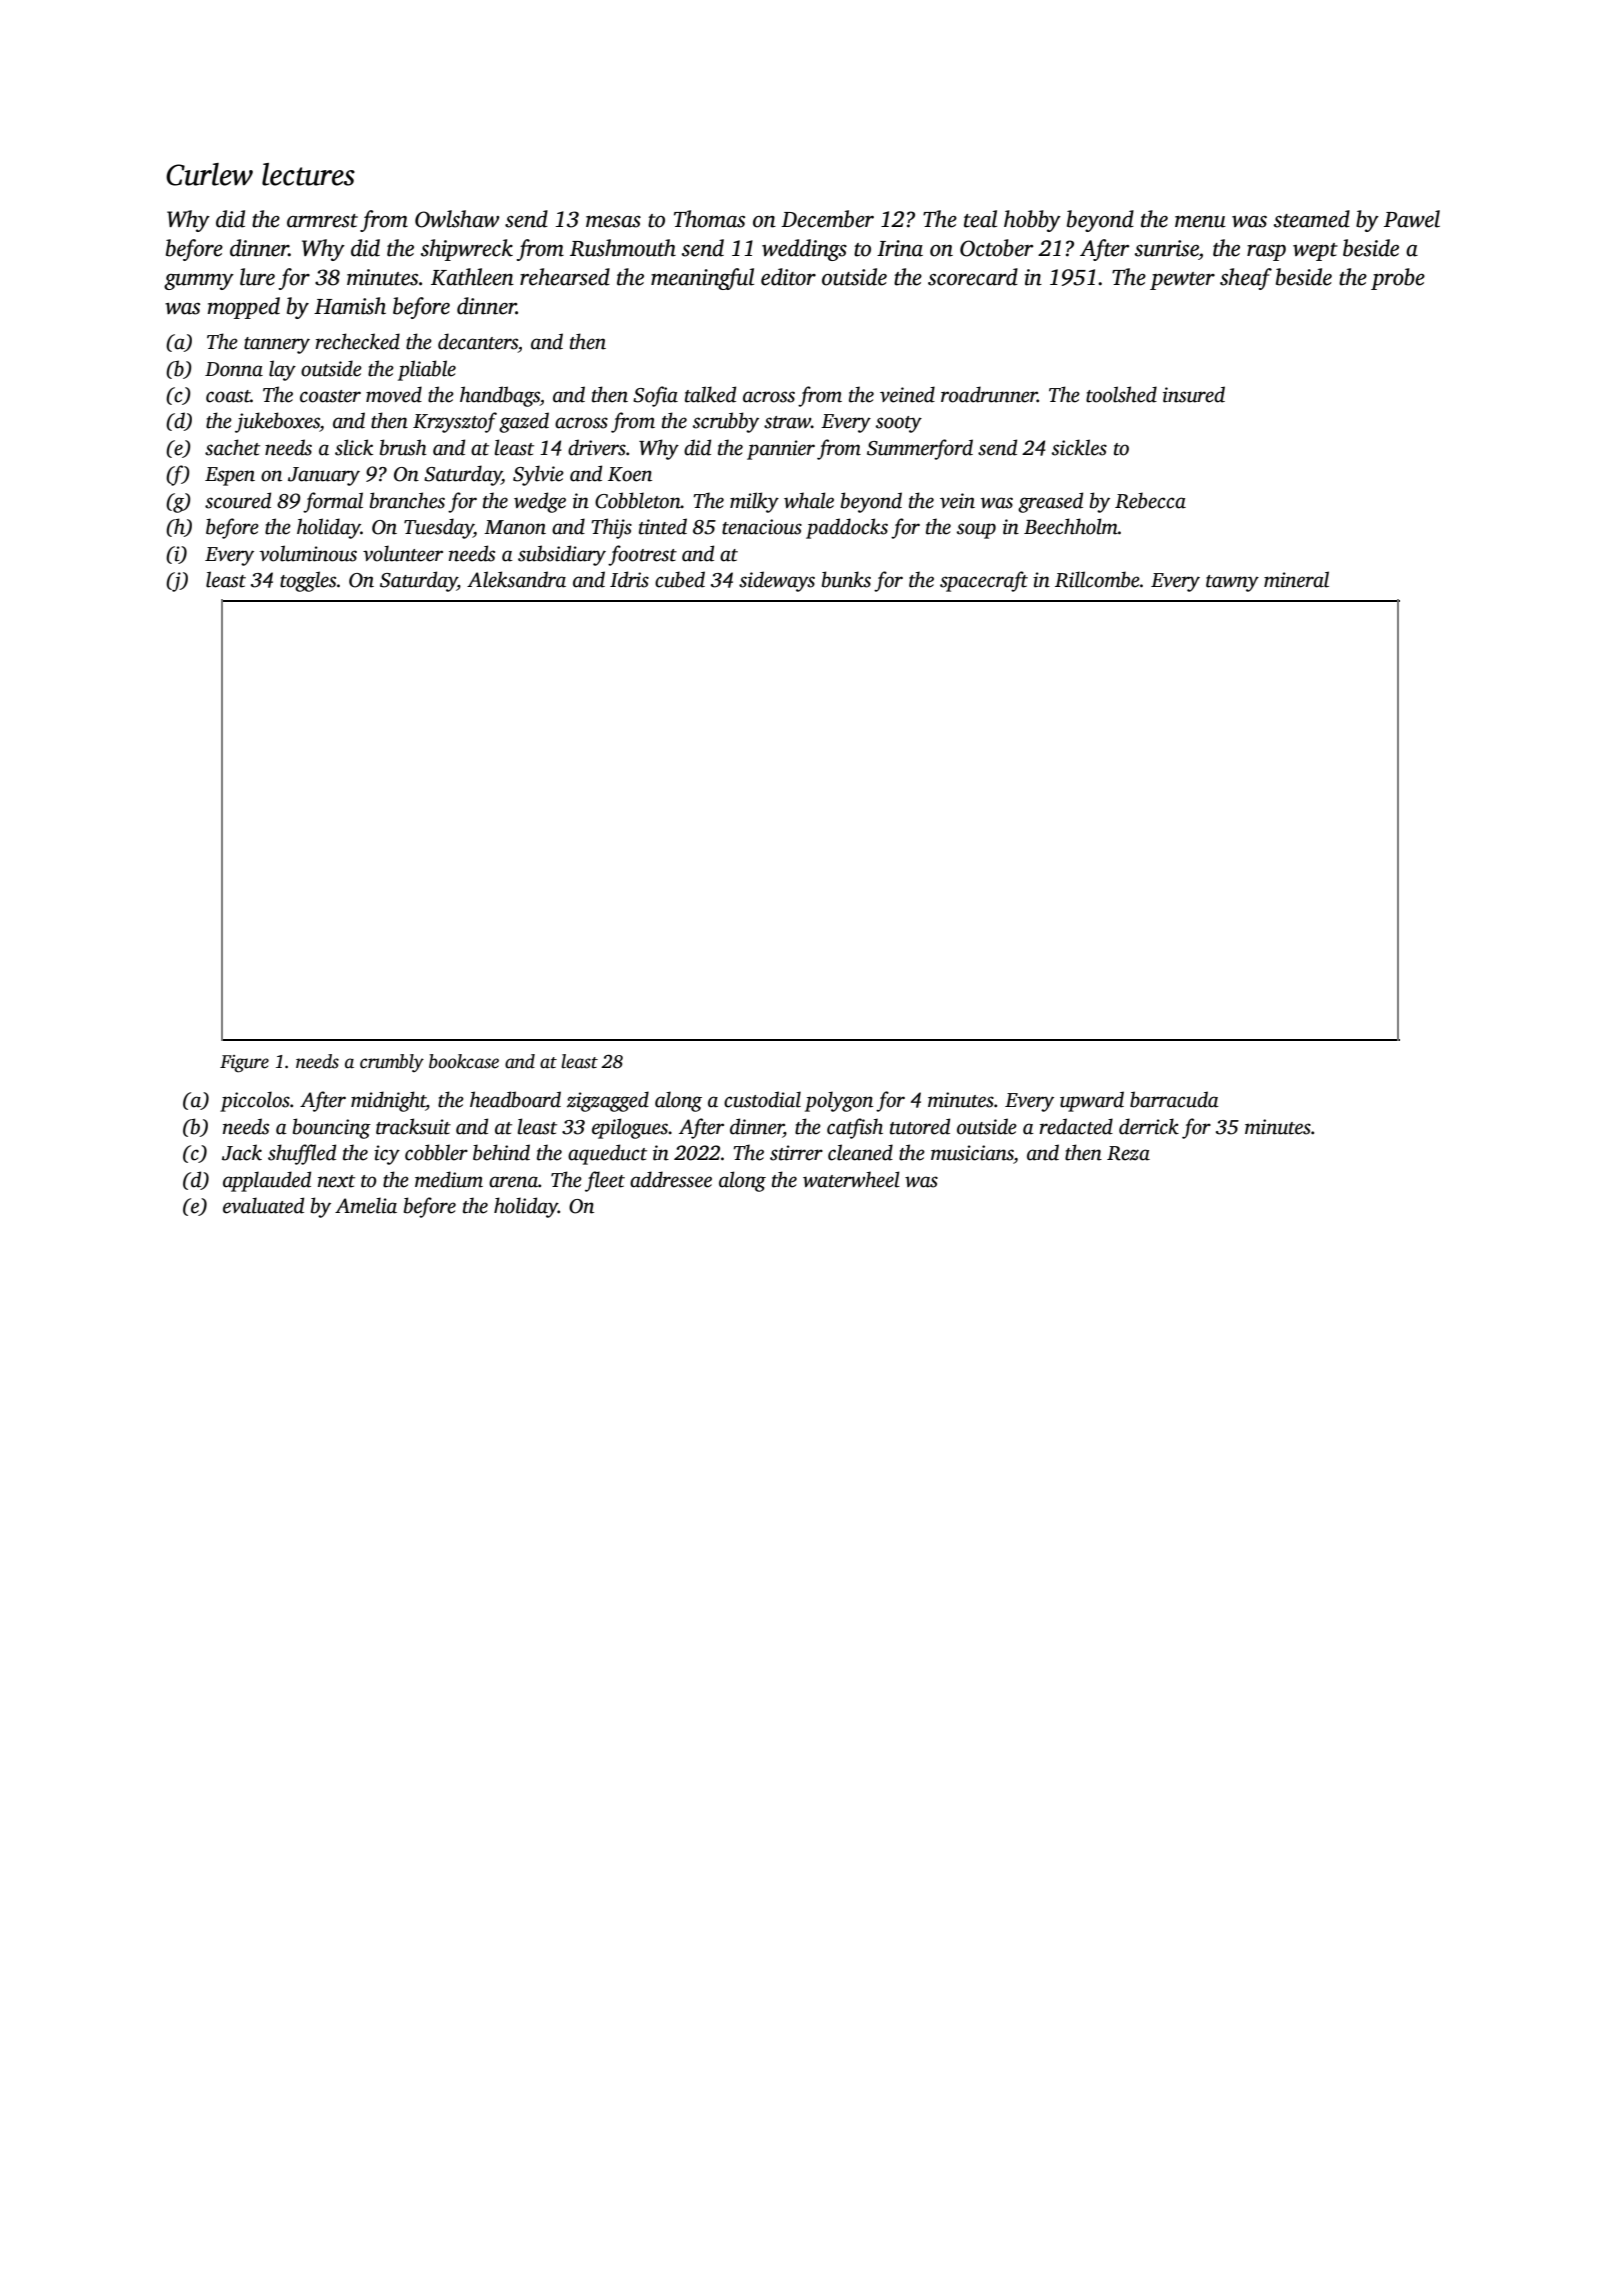 This screenshot has height=2292, width=1620. What do you see at coordinates (1296, 579) in the screenshot?
I see `mineral` at bounding box center [1296, 579].
